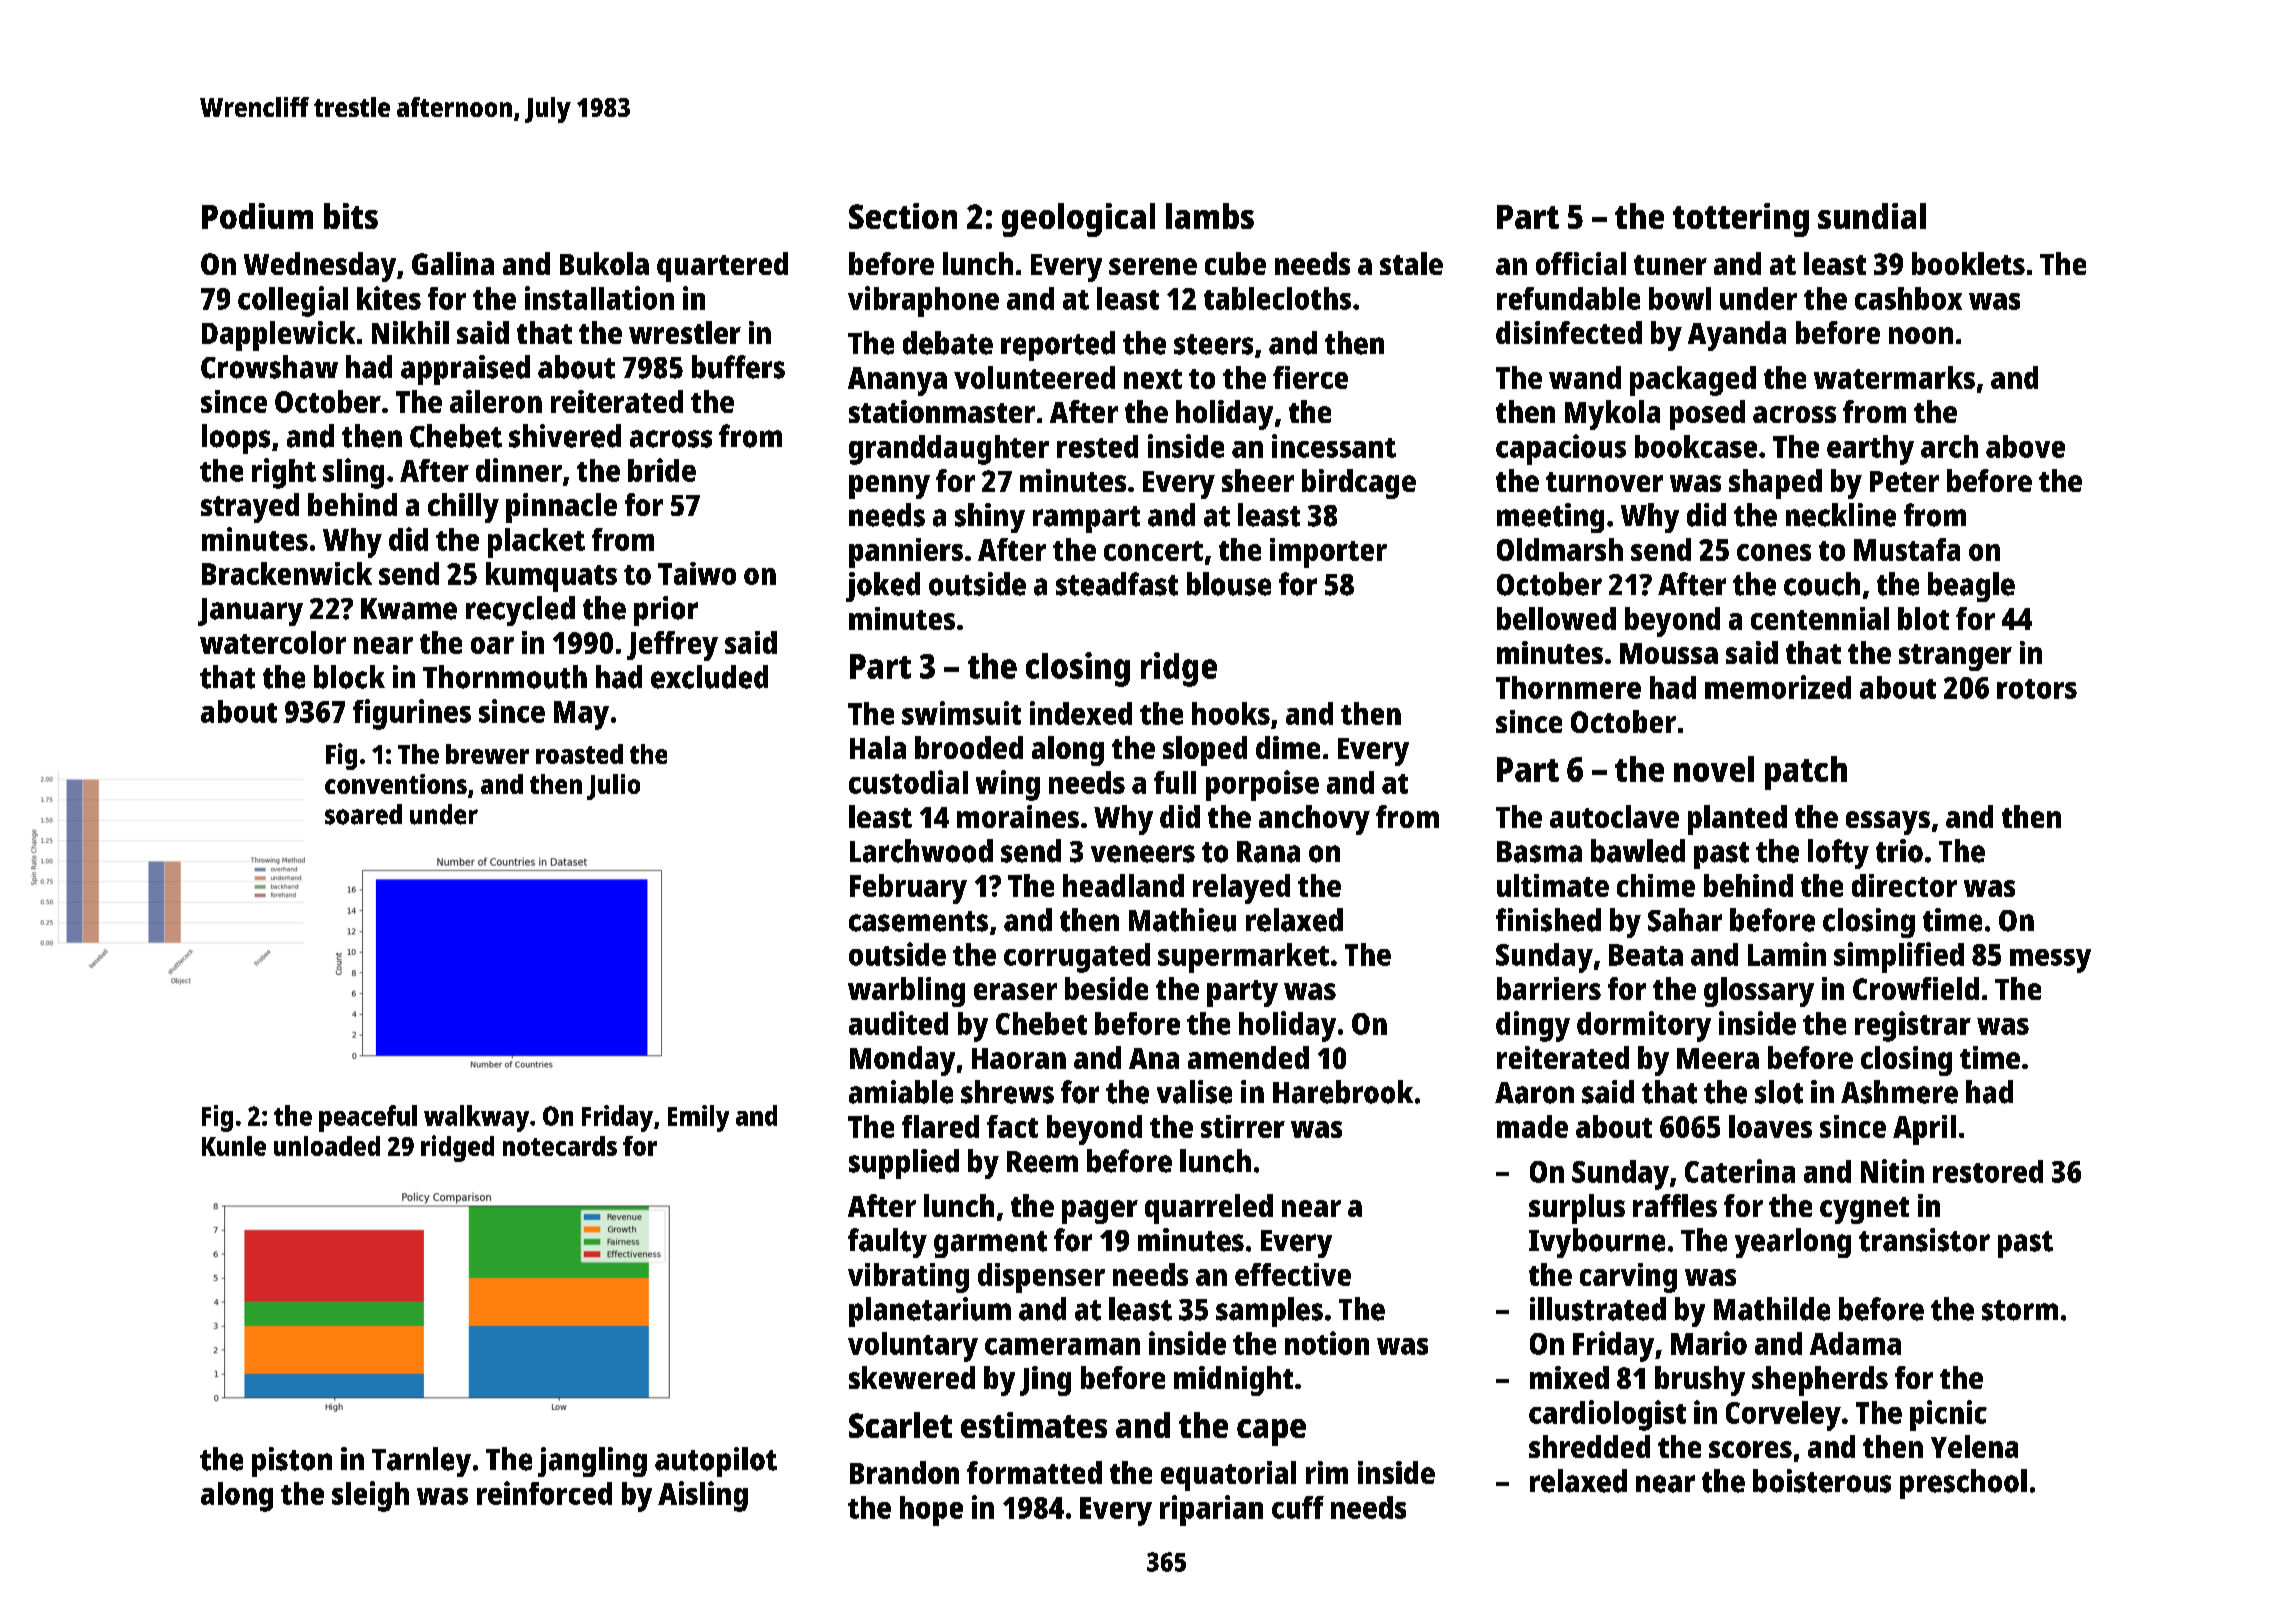  I want to click on block, so click(349, 677).
